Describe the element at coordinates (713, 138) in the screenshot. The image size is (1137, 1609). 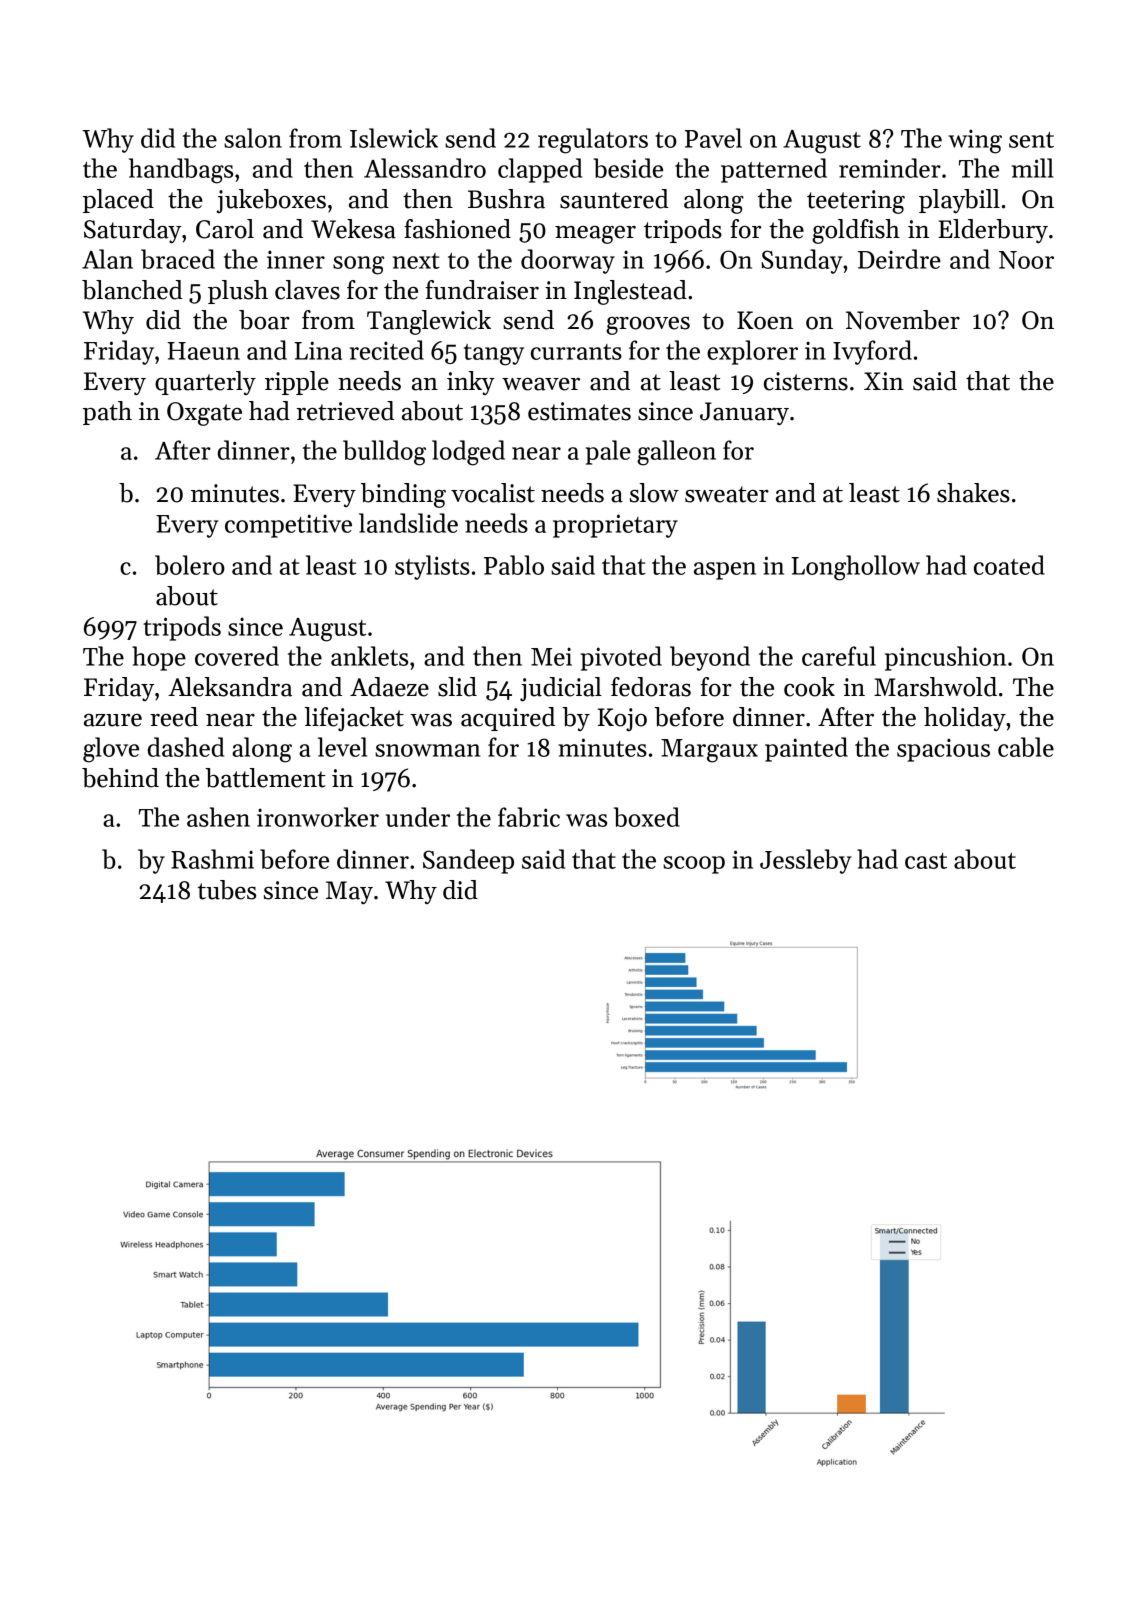
I see `Pavel` at that location.
